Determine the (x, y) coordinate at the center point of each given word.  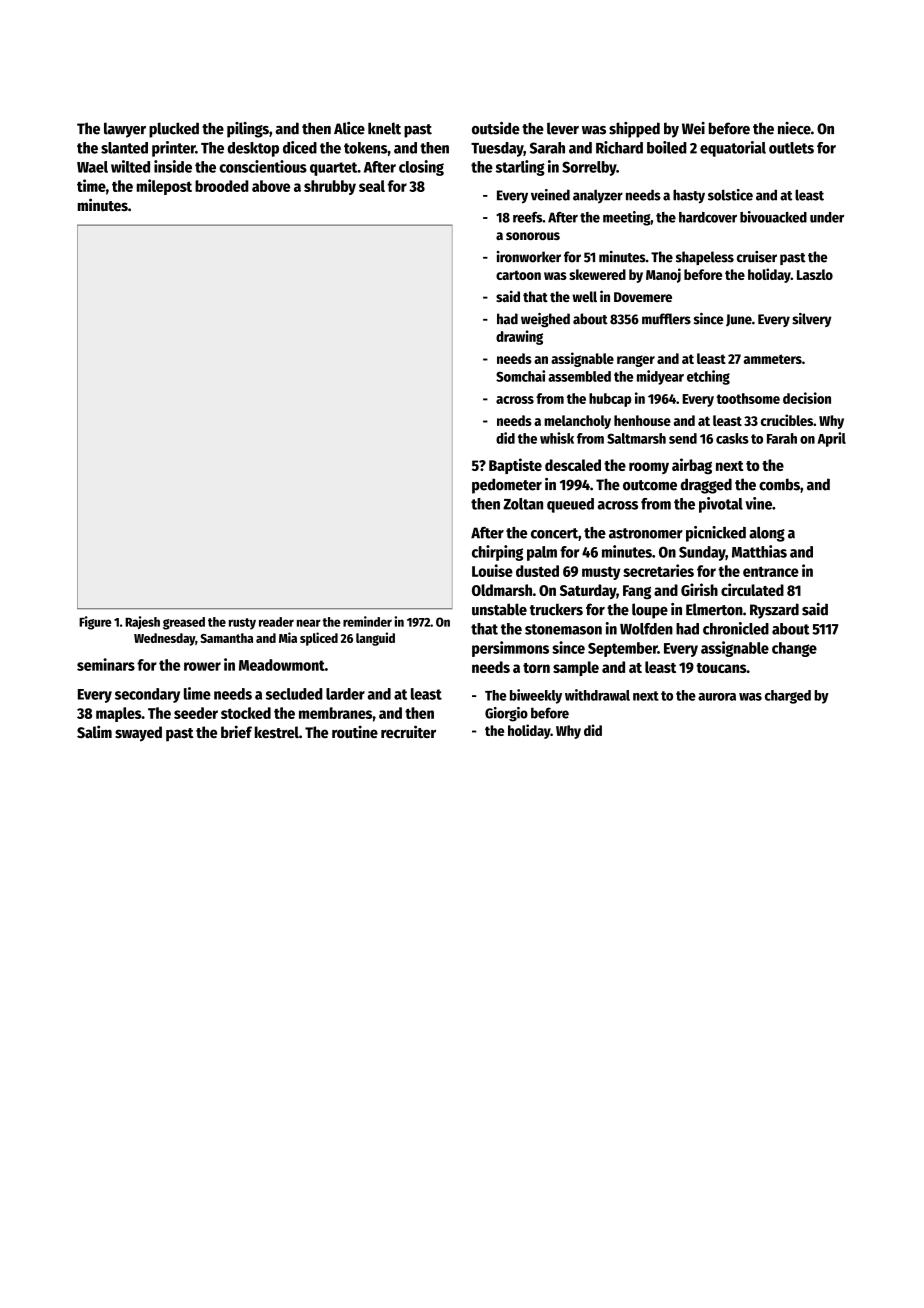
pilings (248, 130)
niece (794, 128)
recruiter (408, 731)
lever (563, 128)
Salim (94, 732)
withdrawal (597, 695)
